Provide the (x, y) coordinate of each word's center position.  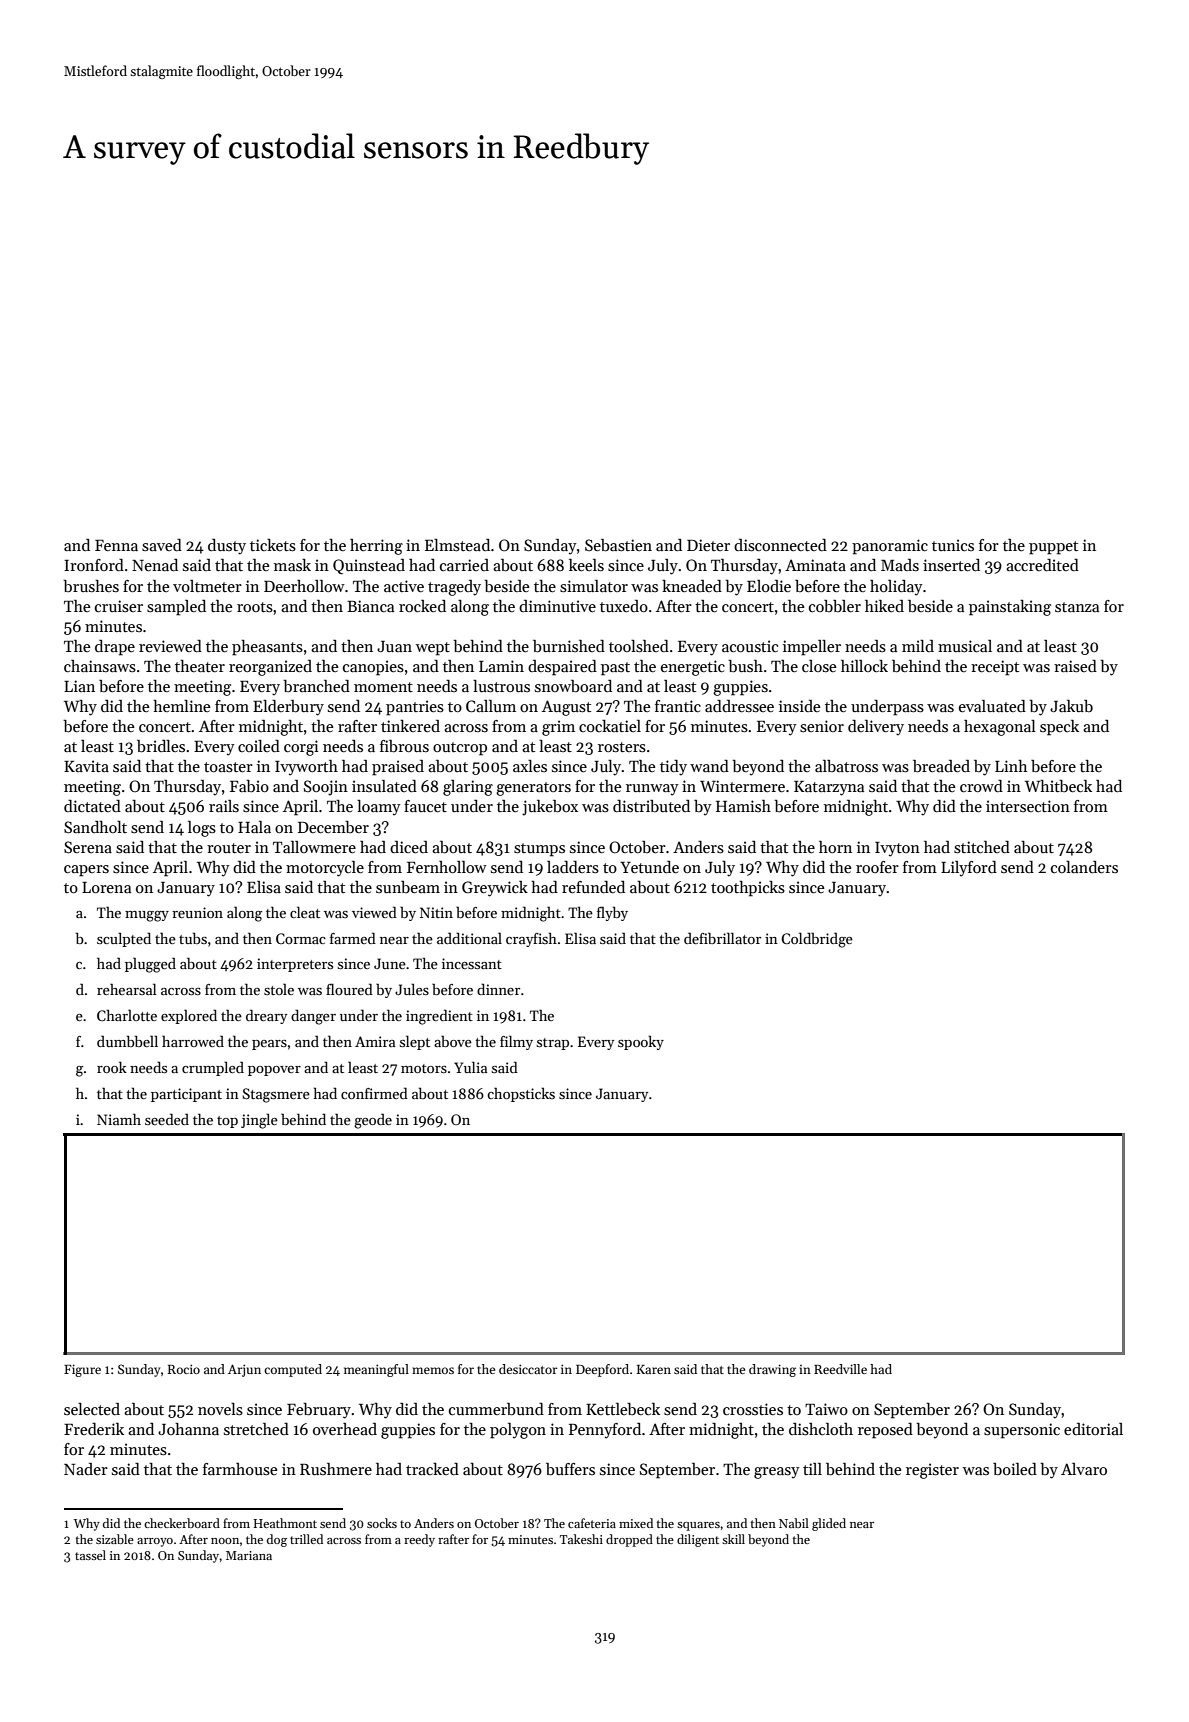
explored (189, 1016)
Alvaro (1084, 1469)
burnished (569, 646)
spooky (641, 1042)
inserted (951, 565)
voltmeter (207, 586)
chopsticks (521, 1094)
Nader (86, 1469)
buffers (570, 1469)
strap (553, 1044)
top (227, 1122)
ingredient (439, 1017)
